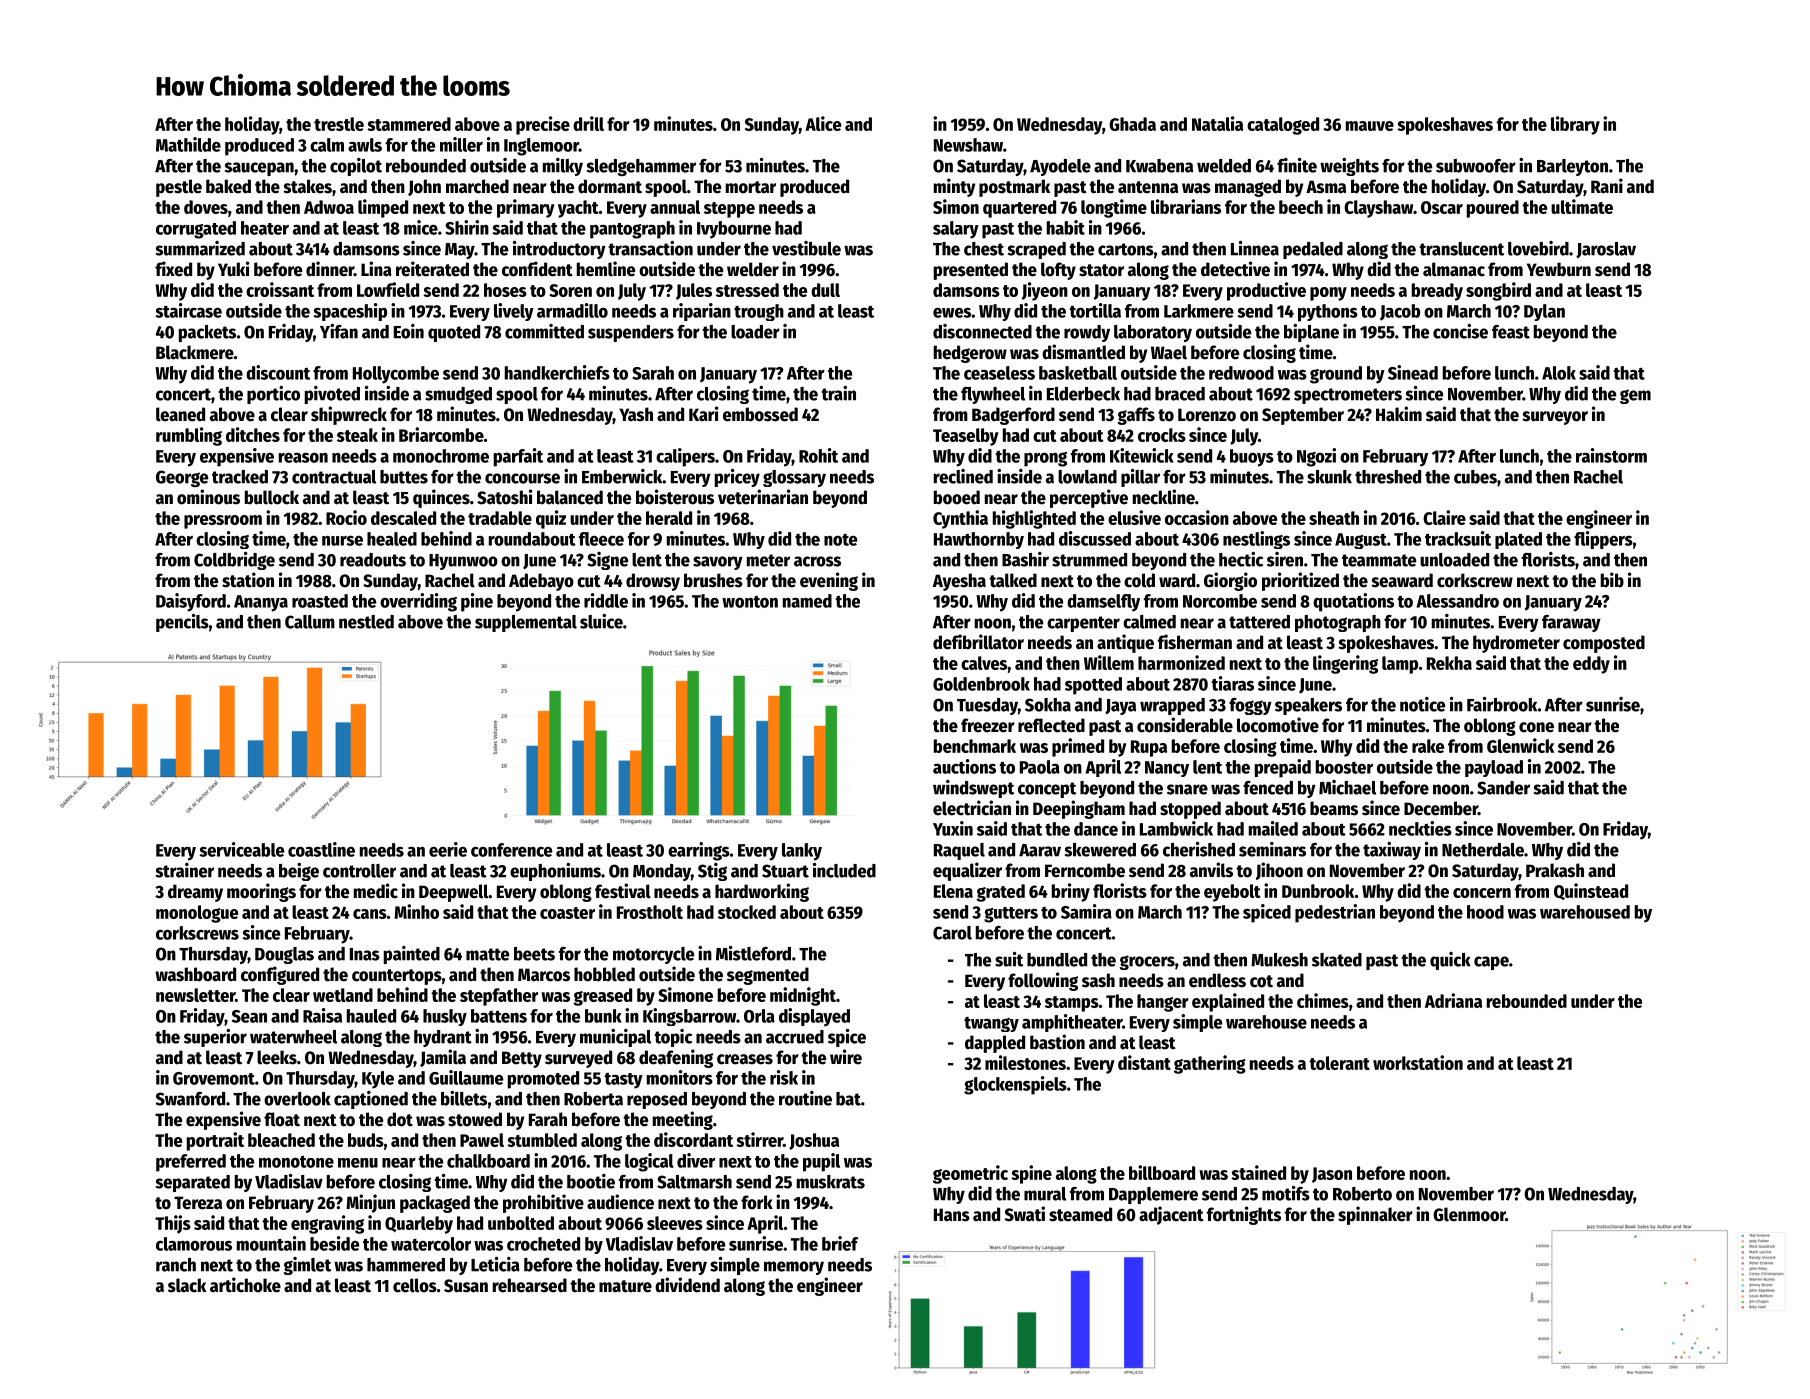 Image resolution: width=1810 pixels, height=1399 pixels. Describe the element at coordinates (415, 1285) in the screenshot. I see `cellos` at that location.
